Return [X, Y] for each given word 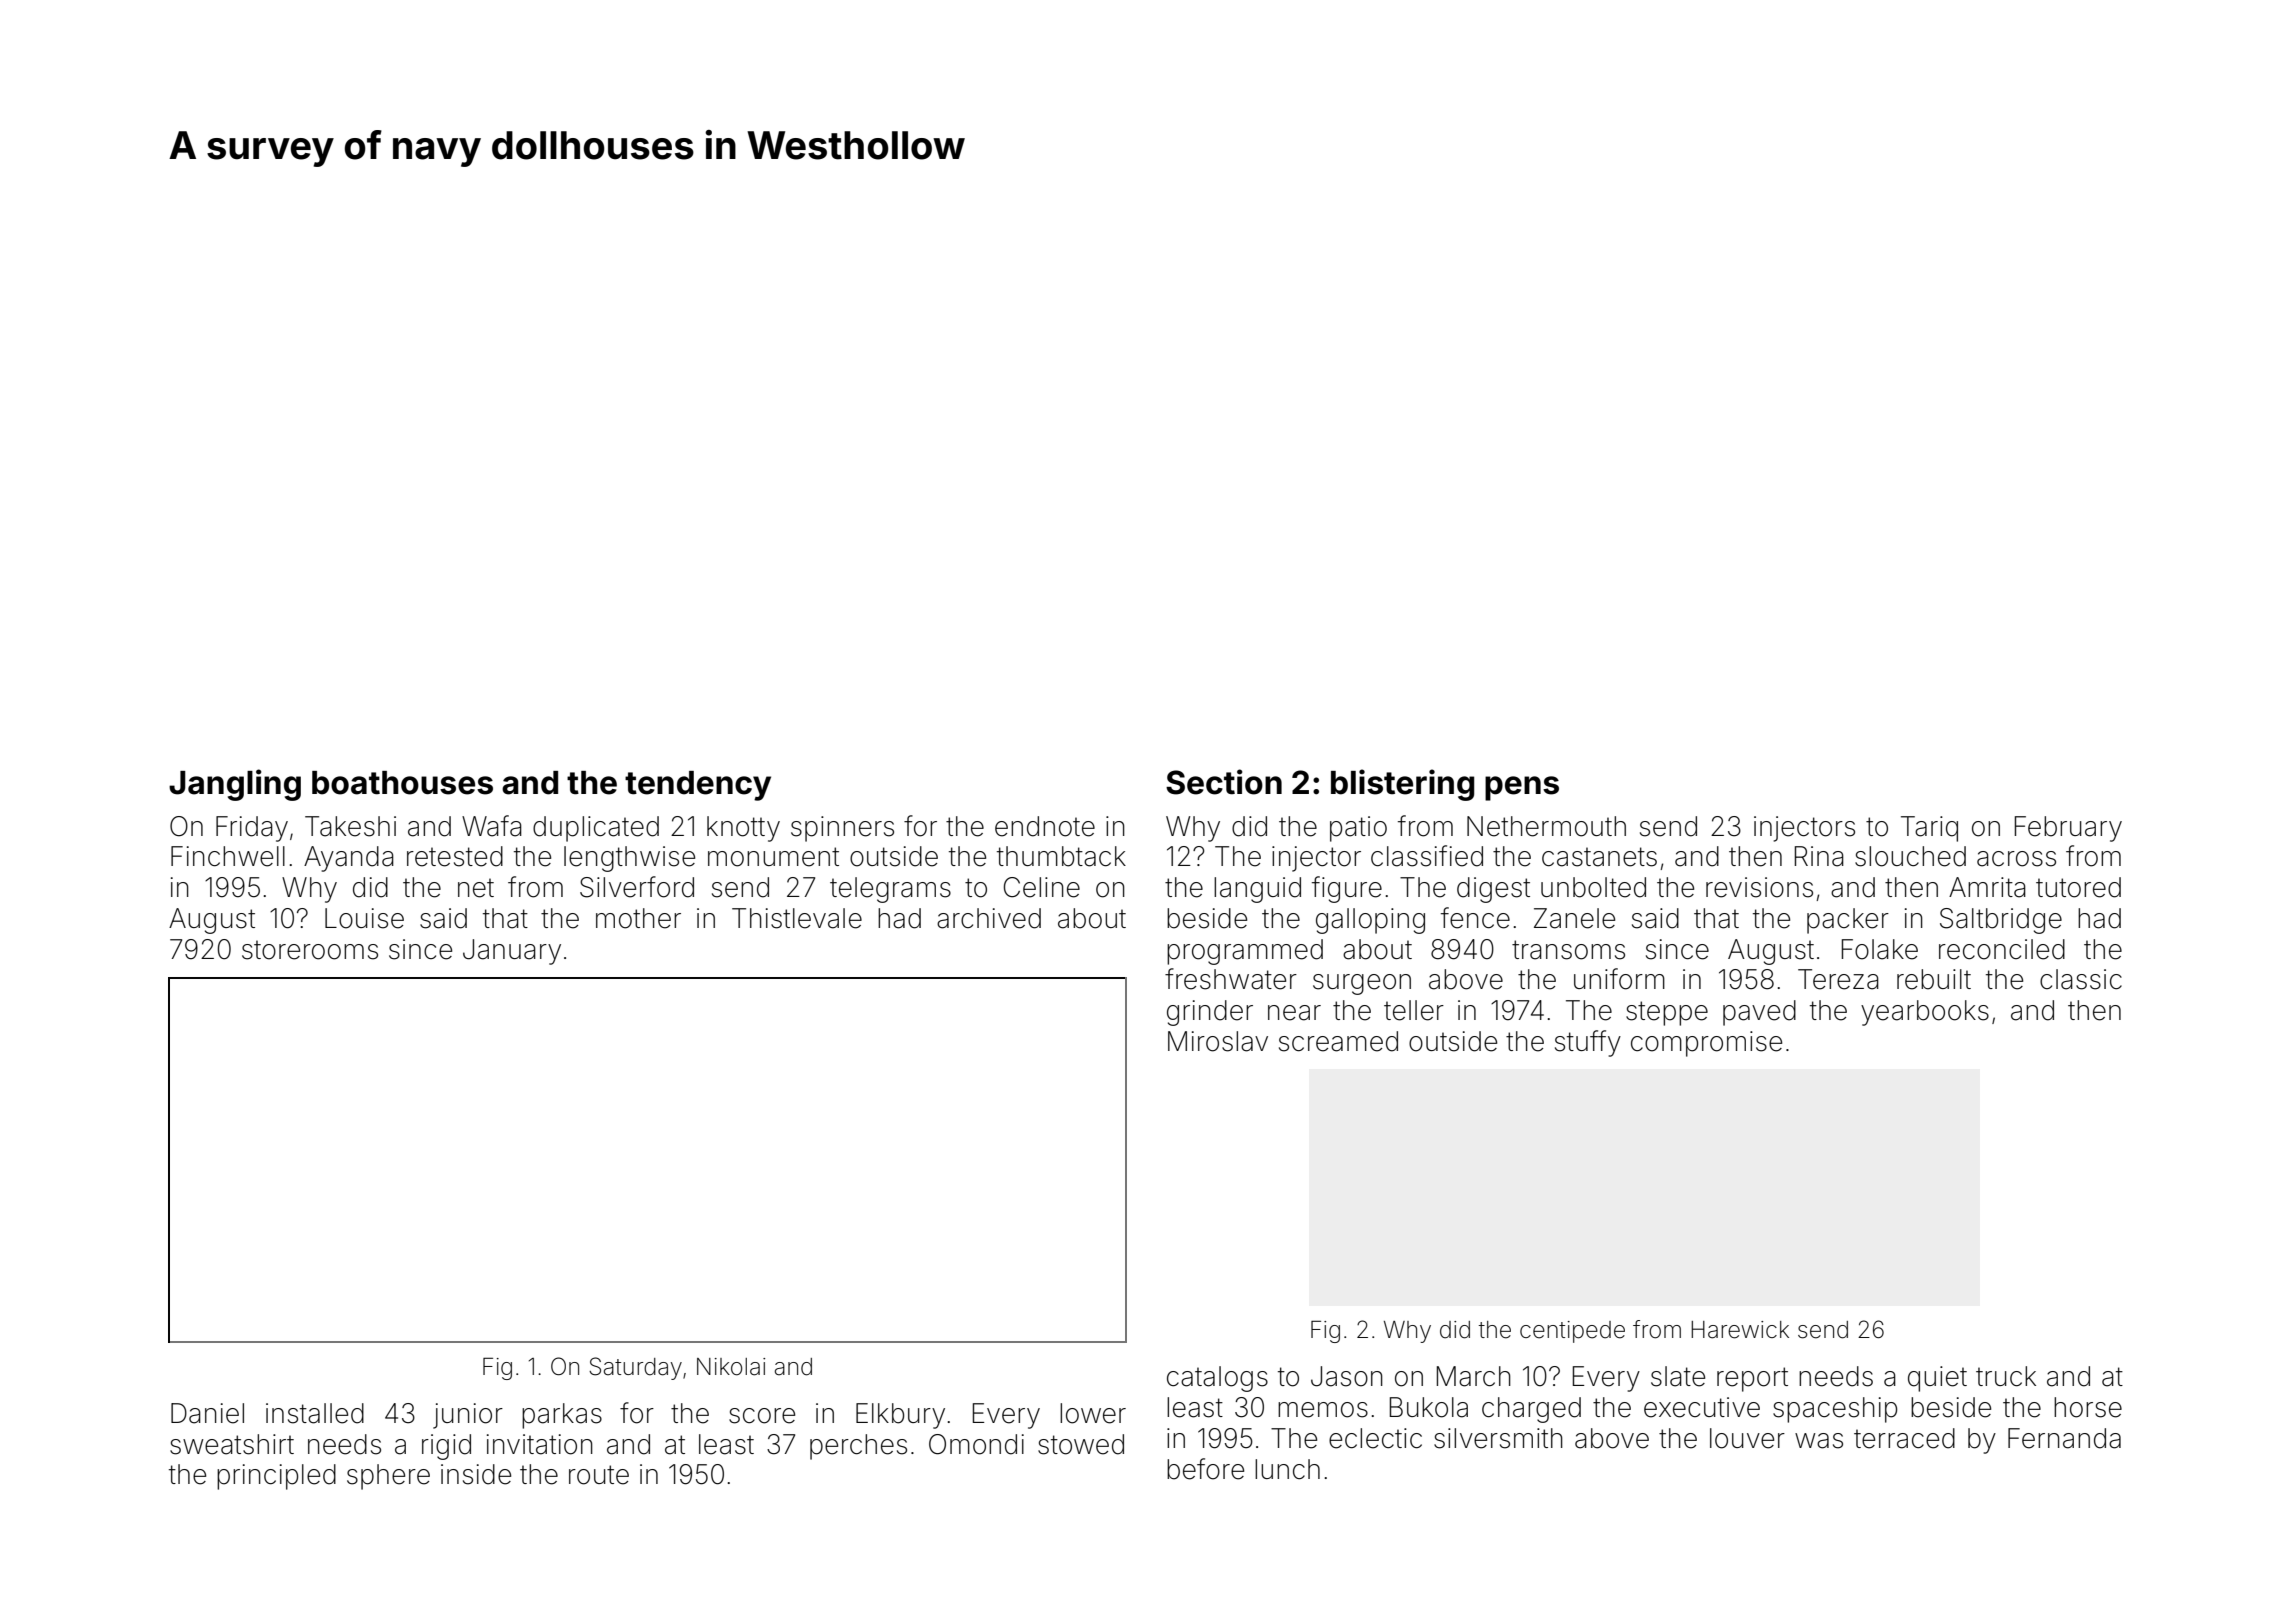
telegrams [890, 890]
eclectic [1375, 1438]
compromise [1706, 1044]
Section [1224, 782]
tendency [698, 786]
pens [1522, 788]
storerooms [310, 950]
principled [276, 1477]
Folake [1880, 949]
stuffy [1588, 1043]
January [512, 952]
